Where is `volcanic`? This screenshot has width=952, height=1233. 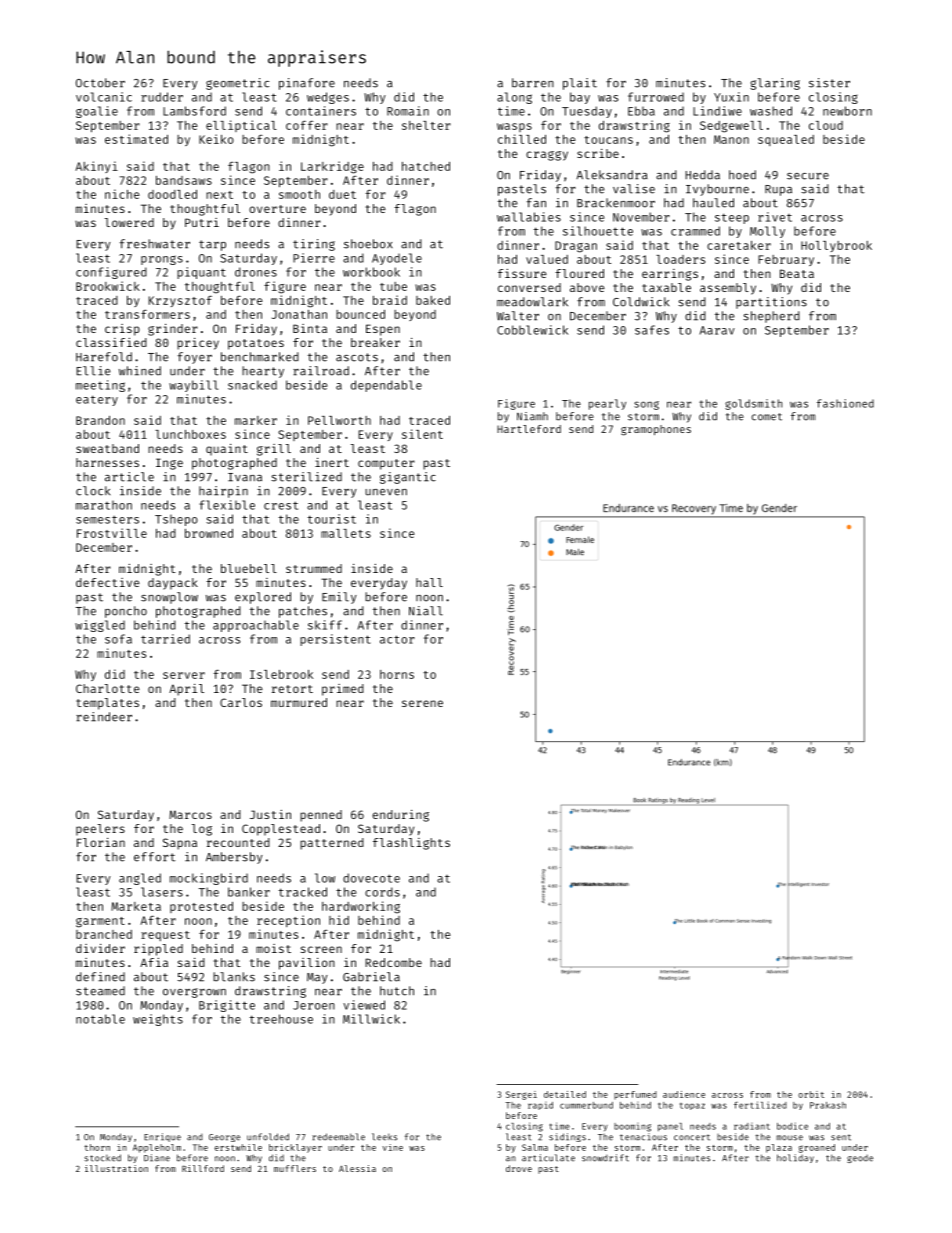 volcanic is located at coordinates (104, 97).
